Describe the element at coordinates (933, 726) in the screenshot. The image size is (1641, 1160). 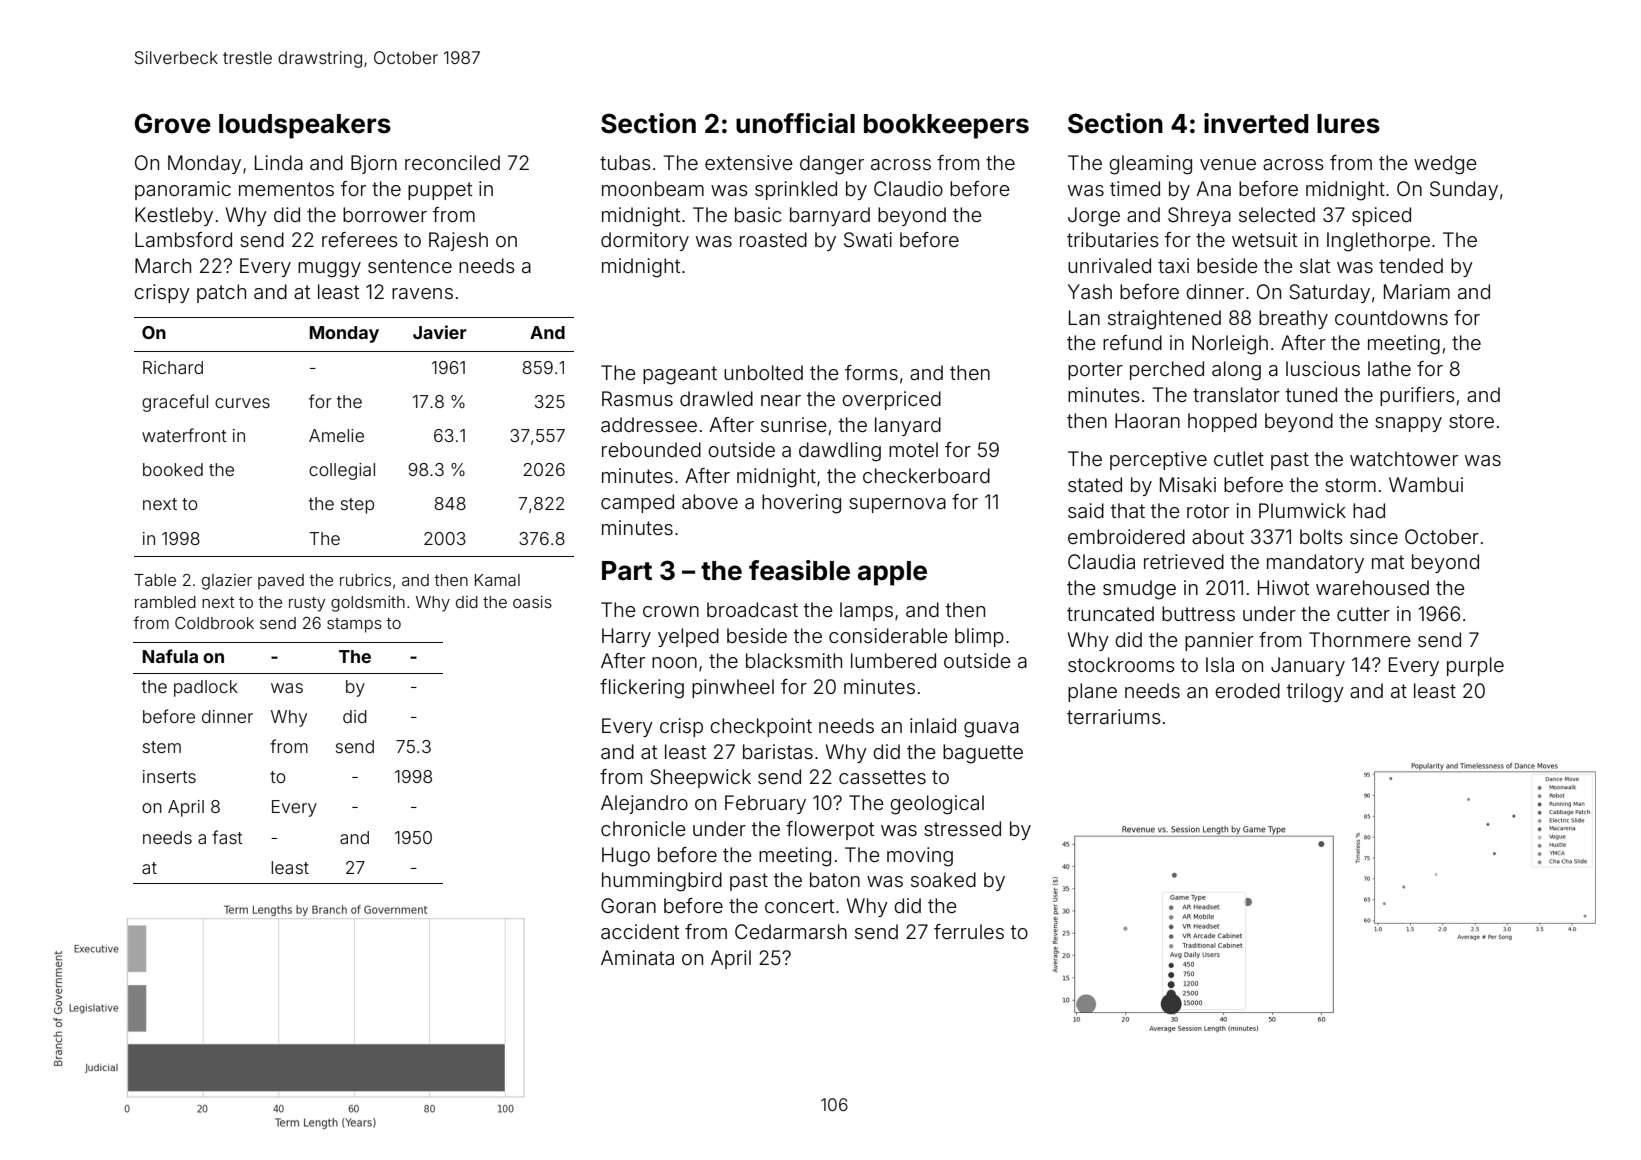
I see `inlaid` at that location.
